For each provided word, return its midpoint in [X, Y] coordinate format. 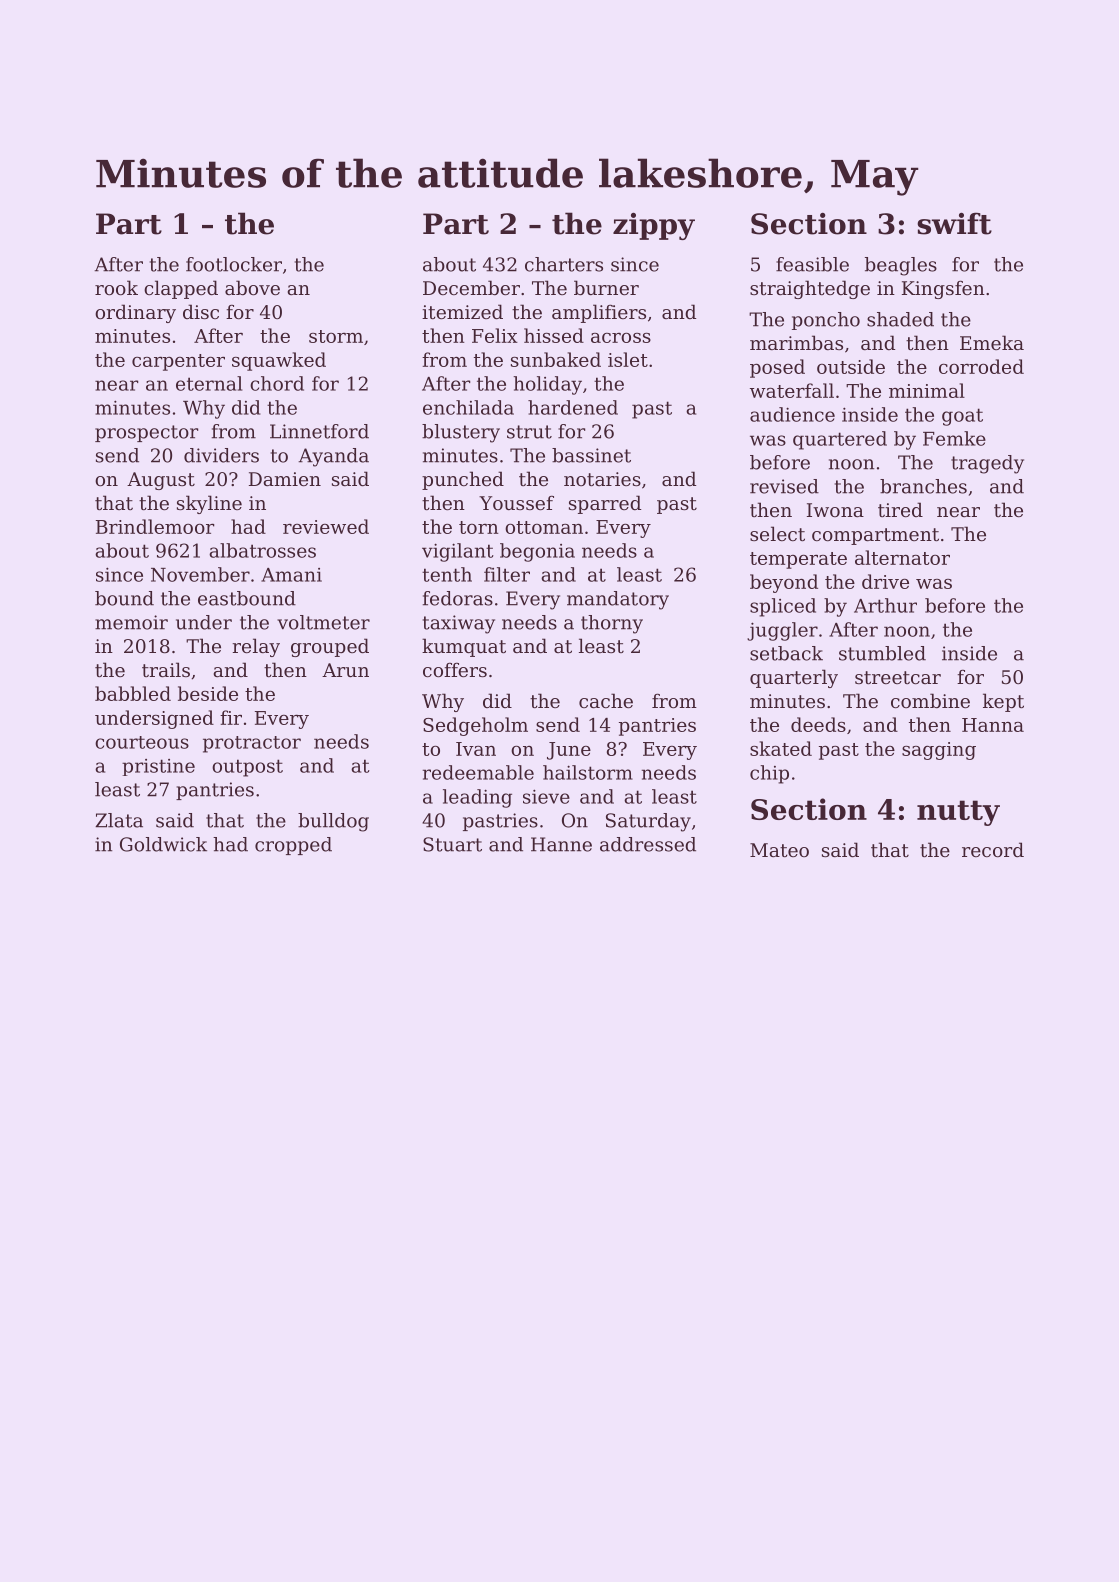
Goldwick [163, 844]
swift [954, 223]
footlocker [234, 264]
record [993, 849]
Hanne [561, 844]
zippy [654, 226]
